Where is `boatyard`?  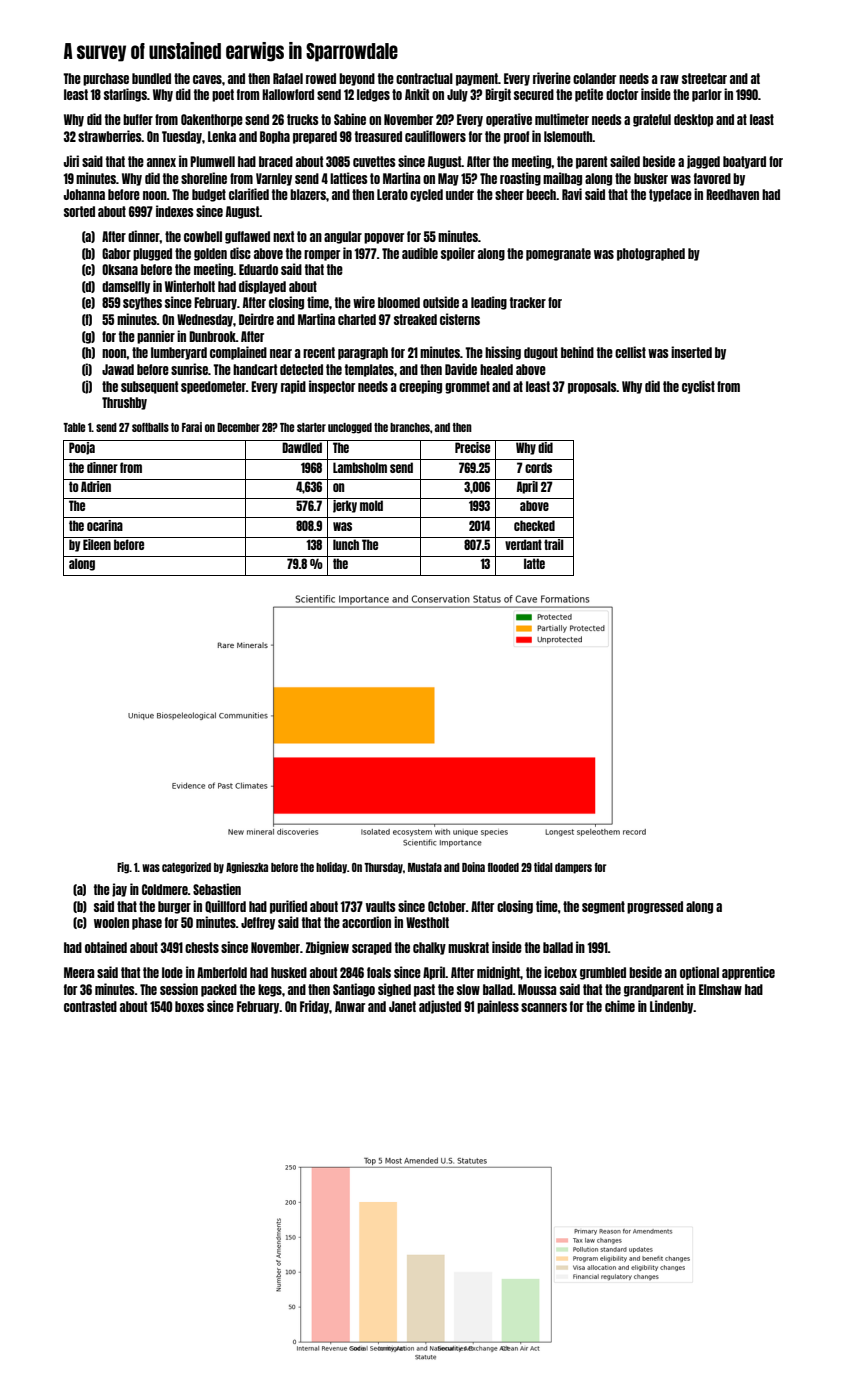 boatyard is located at coordinates (744, 162).
